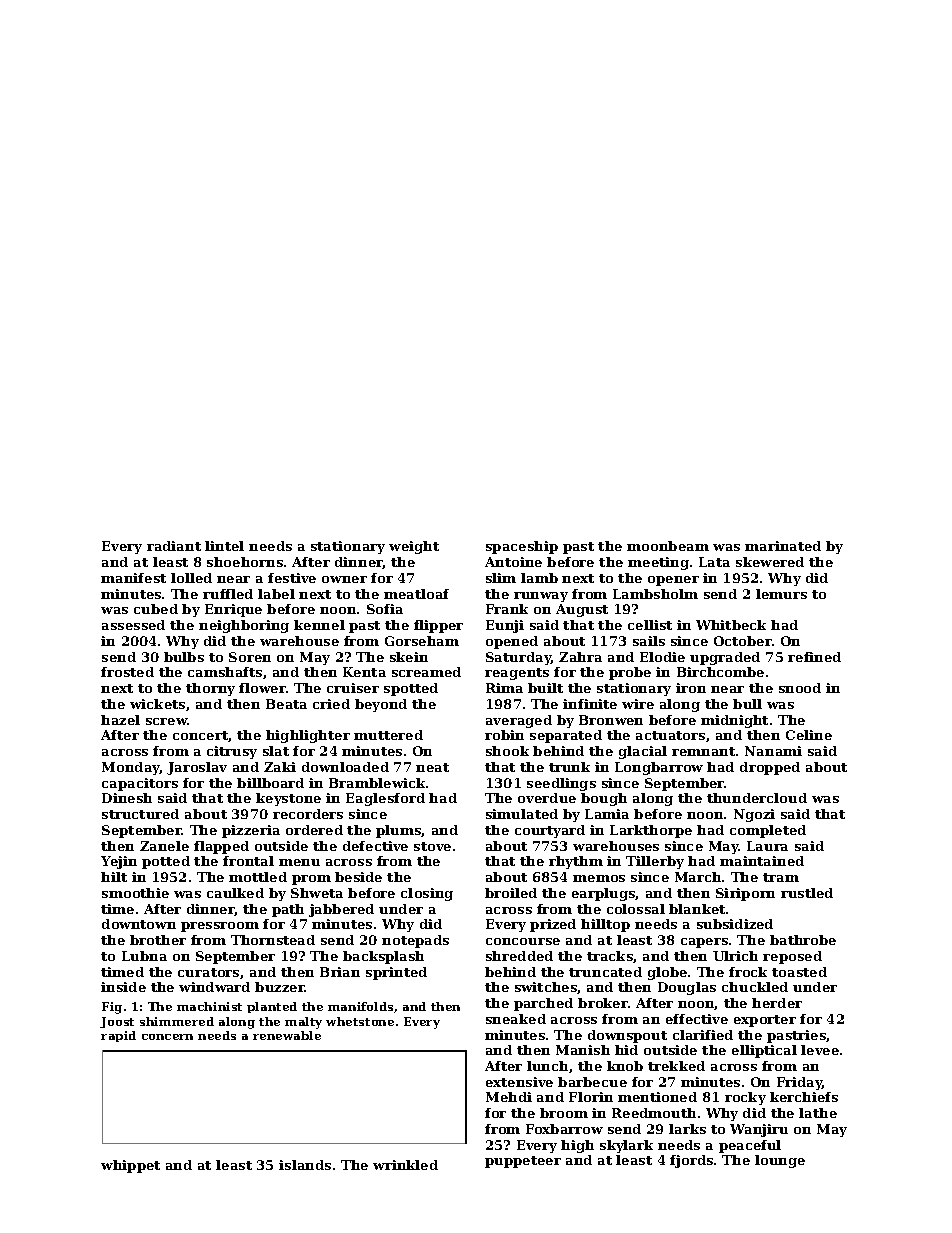 This screenshot has height=1233, width=952. What do you see at coordinates (360, 1006) in the screenshot?
I see `manifolds` at bounding box center [360, 1006].
